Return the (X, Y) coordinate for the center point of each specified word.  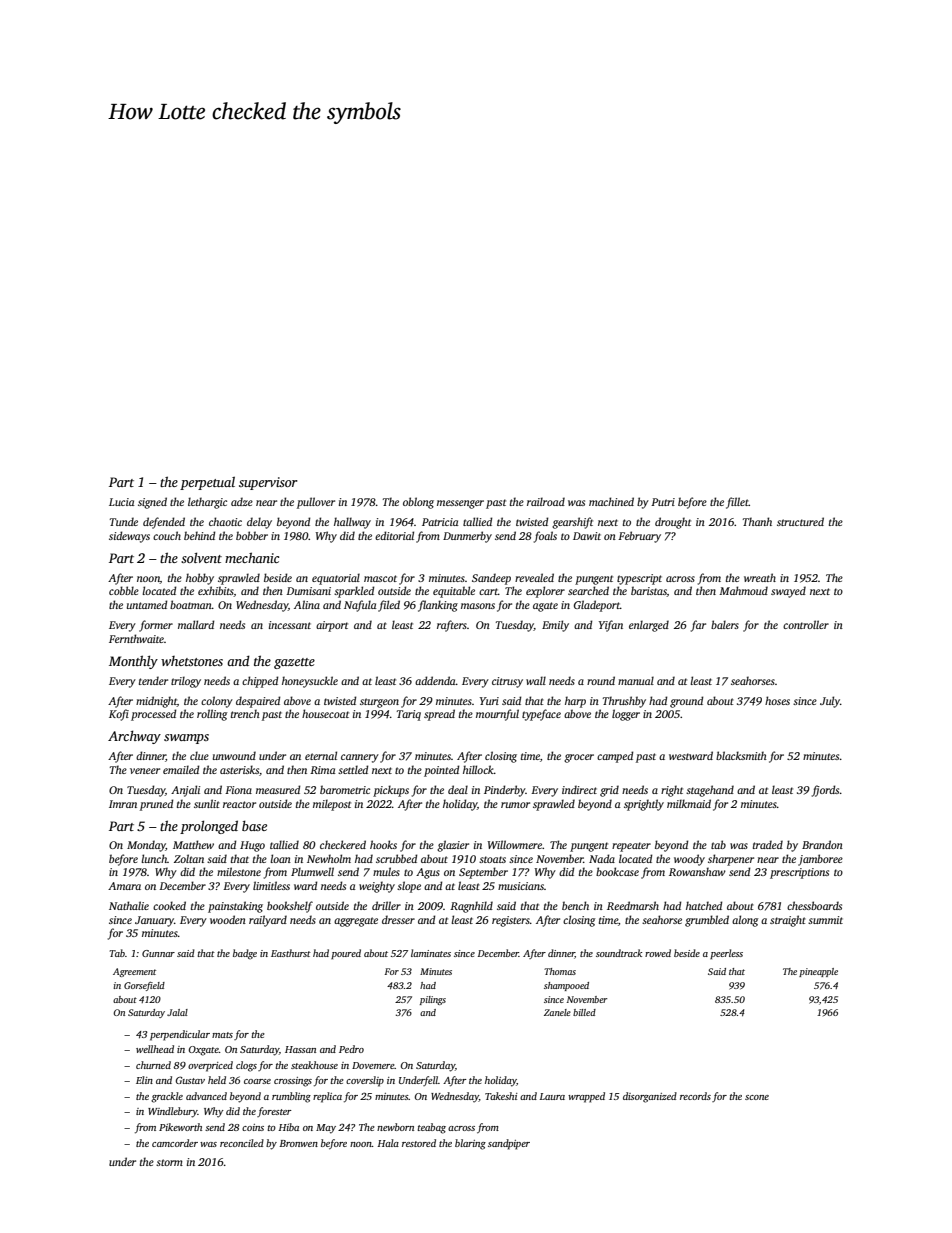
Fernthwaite (136, 638)
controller (806, 624)
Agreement (134, 972)
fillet (737, 503)
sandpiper (509, 1144)
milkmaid (689, 803)
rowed (658, 953)
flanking (438, 606)
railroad (546, 501)
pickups (391, 791)
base (254, 825)
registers (511, 921)
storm (169, 1162)
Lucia (122, 502)
